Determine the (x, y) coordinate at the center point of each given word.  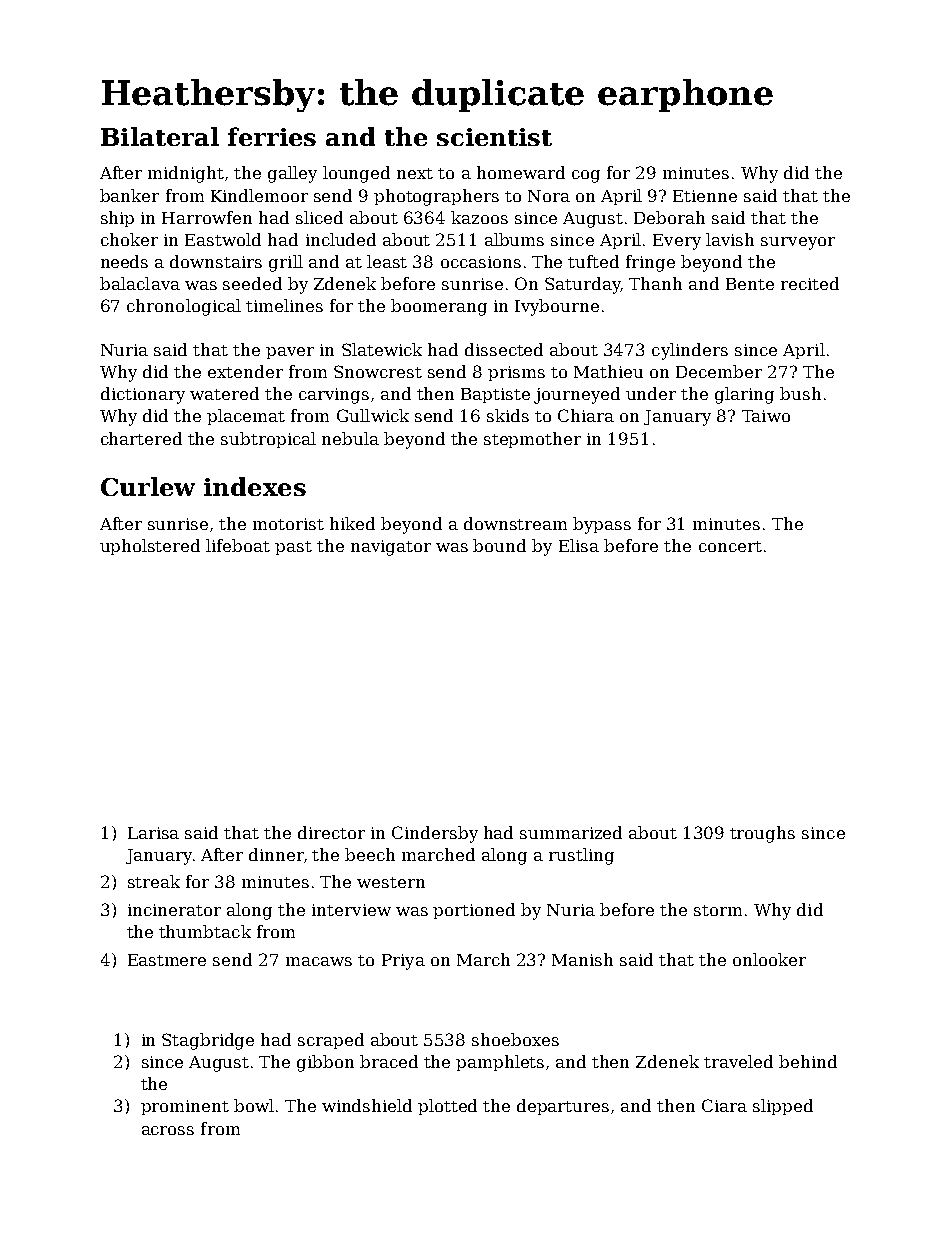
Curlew (148, 486)
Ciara (724, 1105)
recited (810, 283)
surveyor (798, 243)
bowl (254, 1105)
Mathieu (608, 371)
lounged (356, 174)
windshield (367, 1105)
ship (117, 219)
